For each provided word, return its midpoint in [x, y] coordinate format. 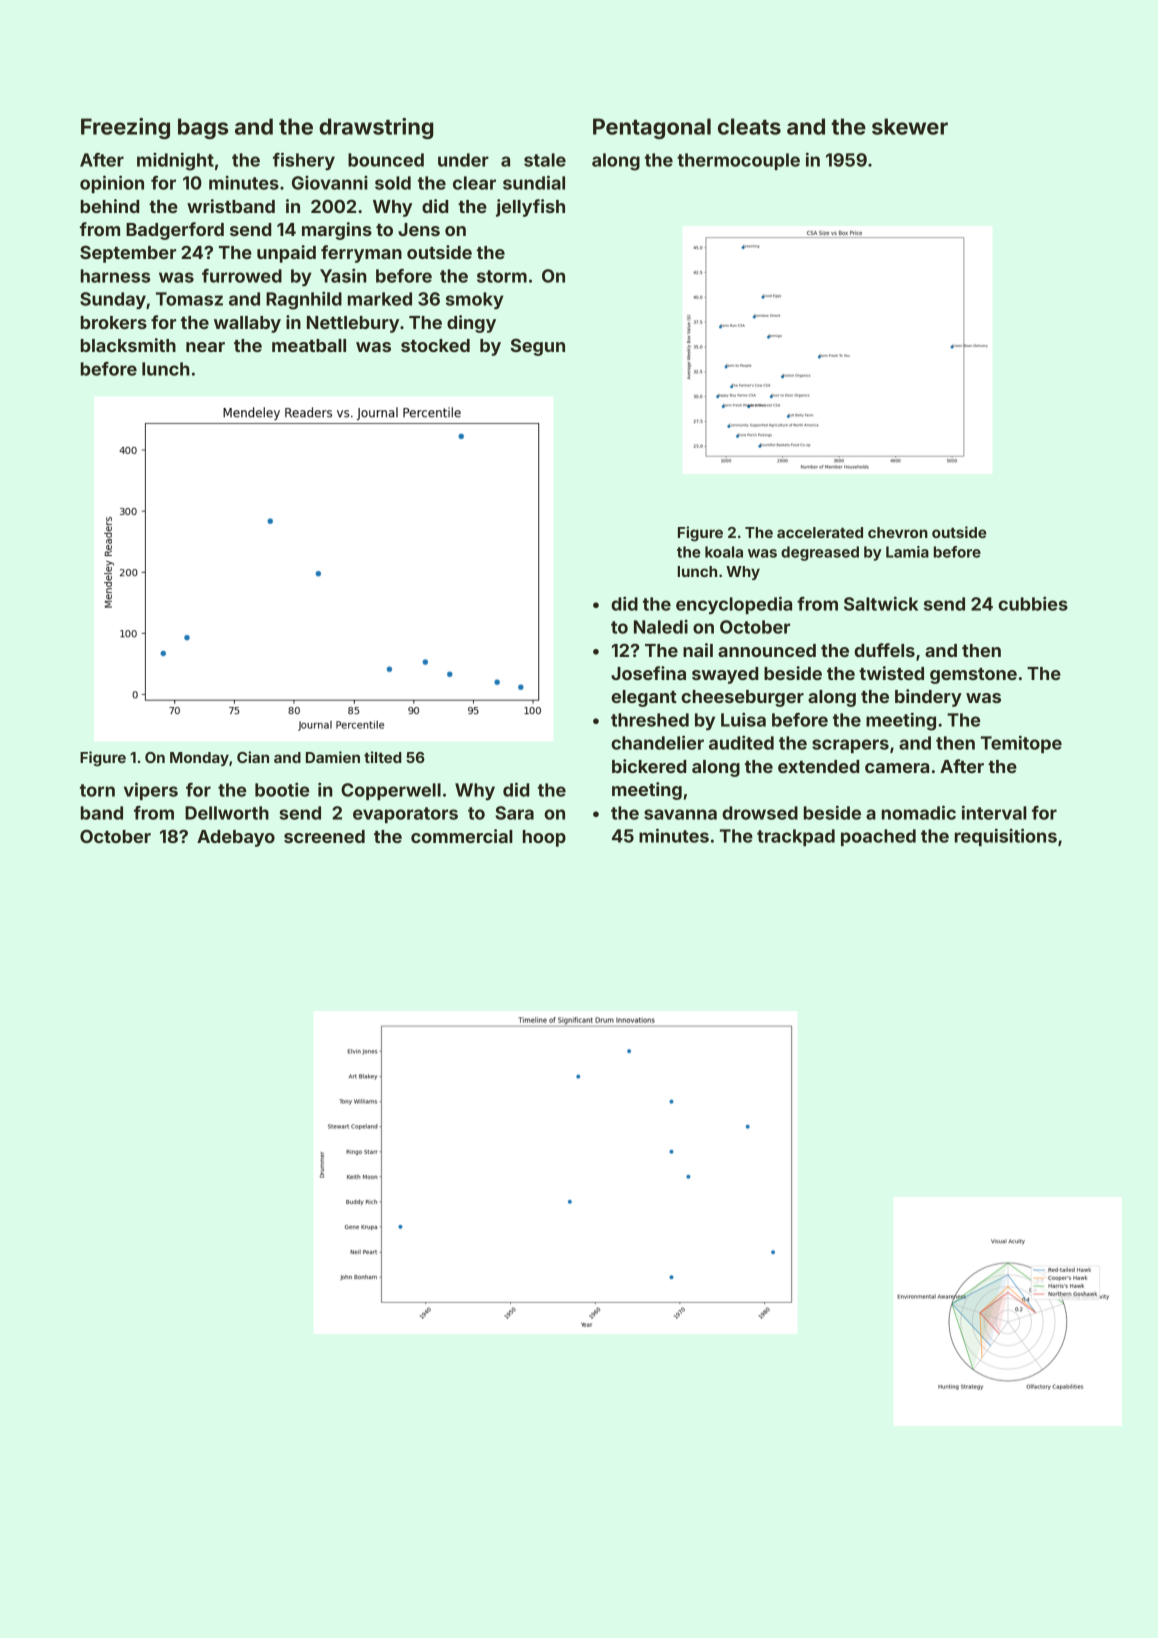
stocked [435, 345]
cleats [749, 126]
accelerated [820, 532]
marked [380, 299]
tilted [383, 757]
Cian [253, 757]
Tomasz [189, 299]
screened [324, 836]
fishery [304, 161]
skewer [910, 126]
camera [897, 768]
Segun [538, 347]
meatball [309, 345]
